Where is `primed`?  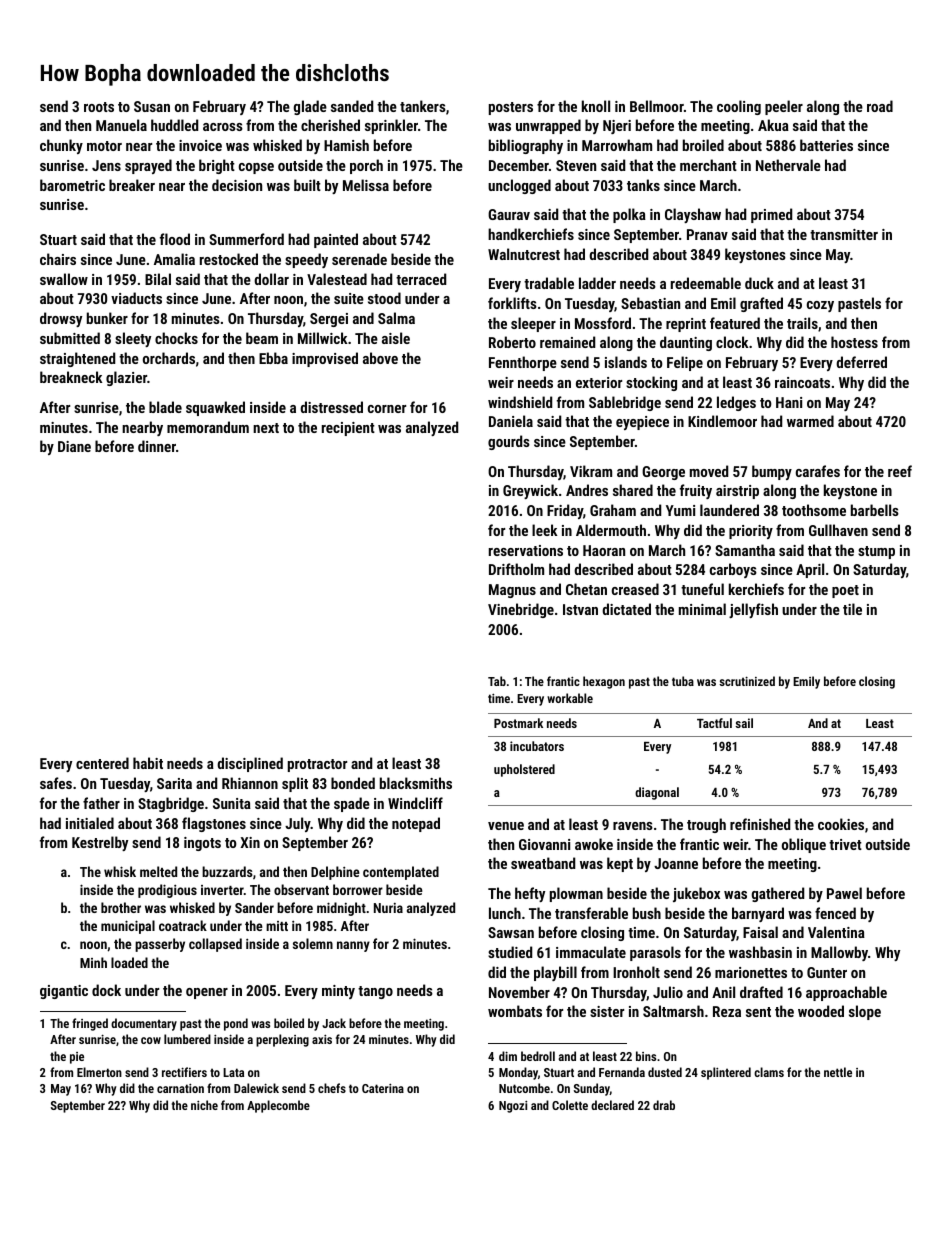
primed is located at coordinates (771, 215).
